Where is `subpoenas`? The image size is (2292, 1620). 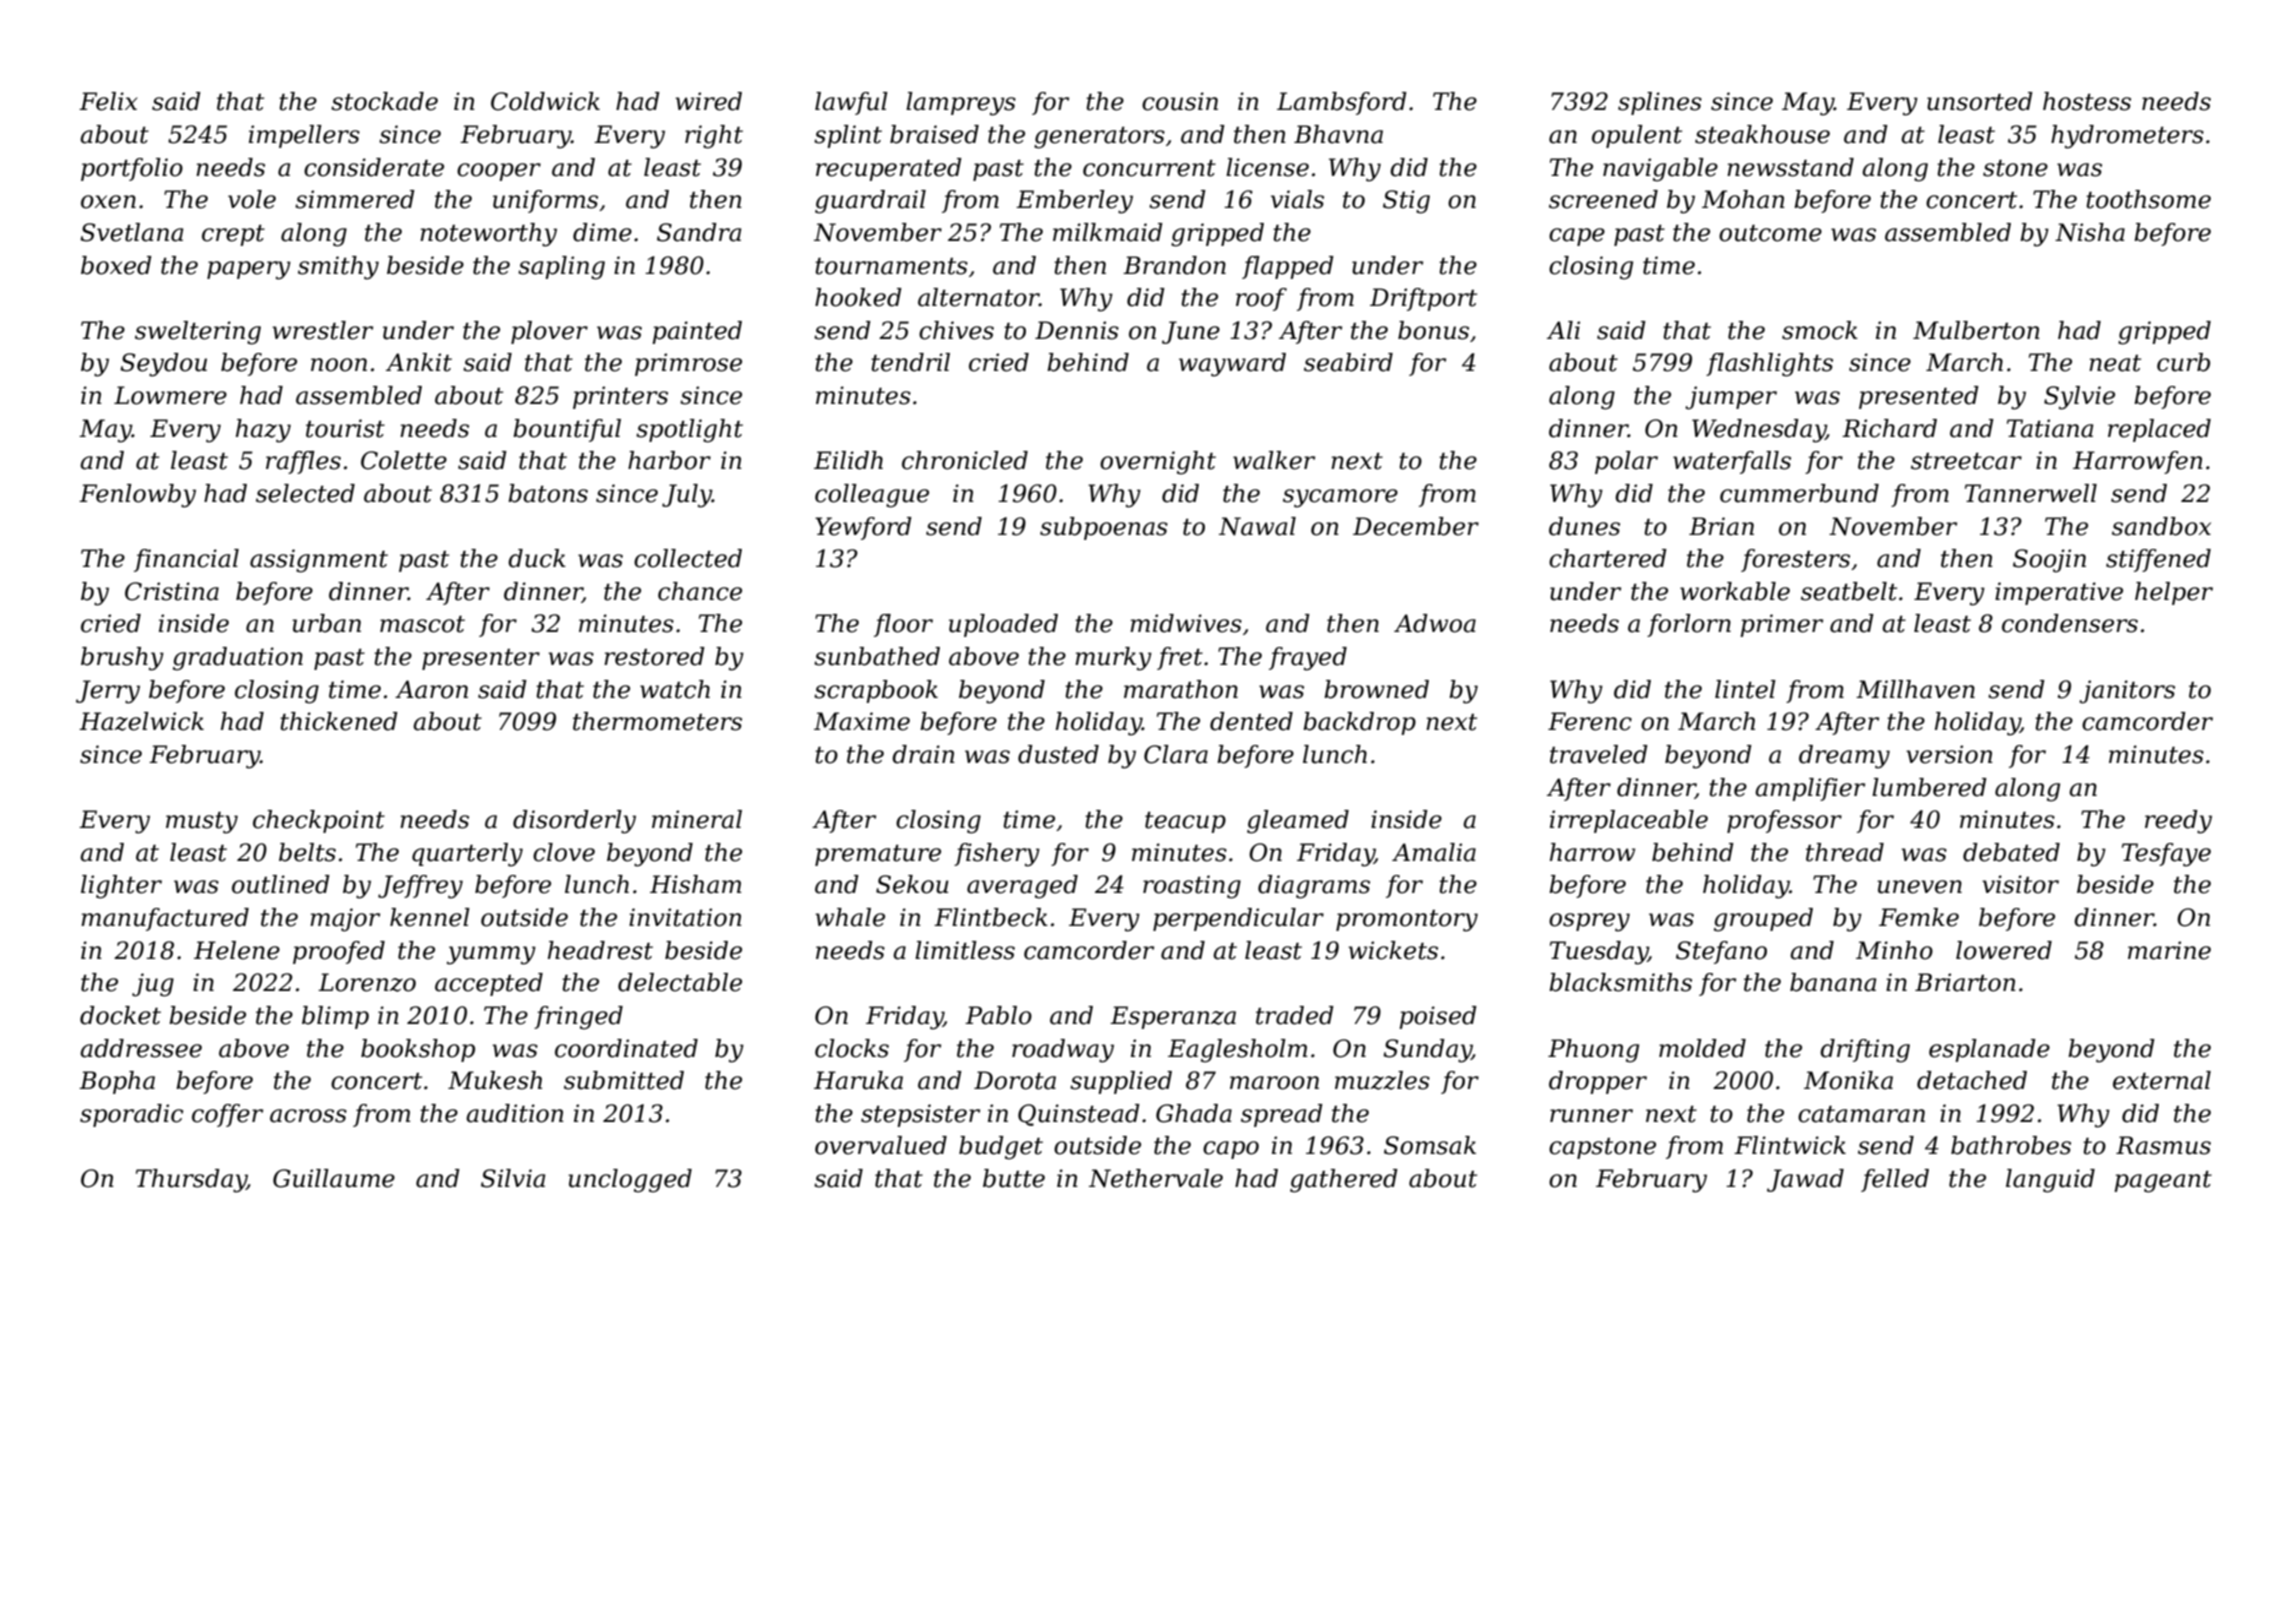 subpoenas is located at coordinates (1104, 528).
